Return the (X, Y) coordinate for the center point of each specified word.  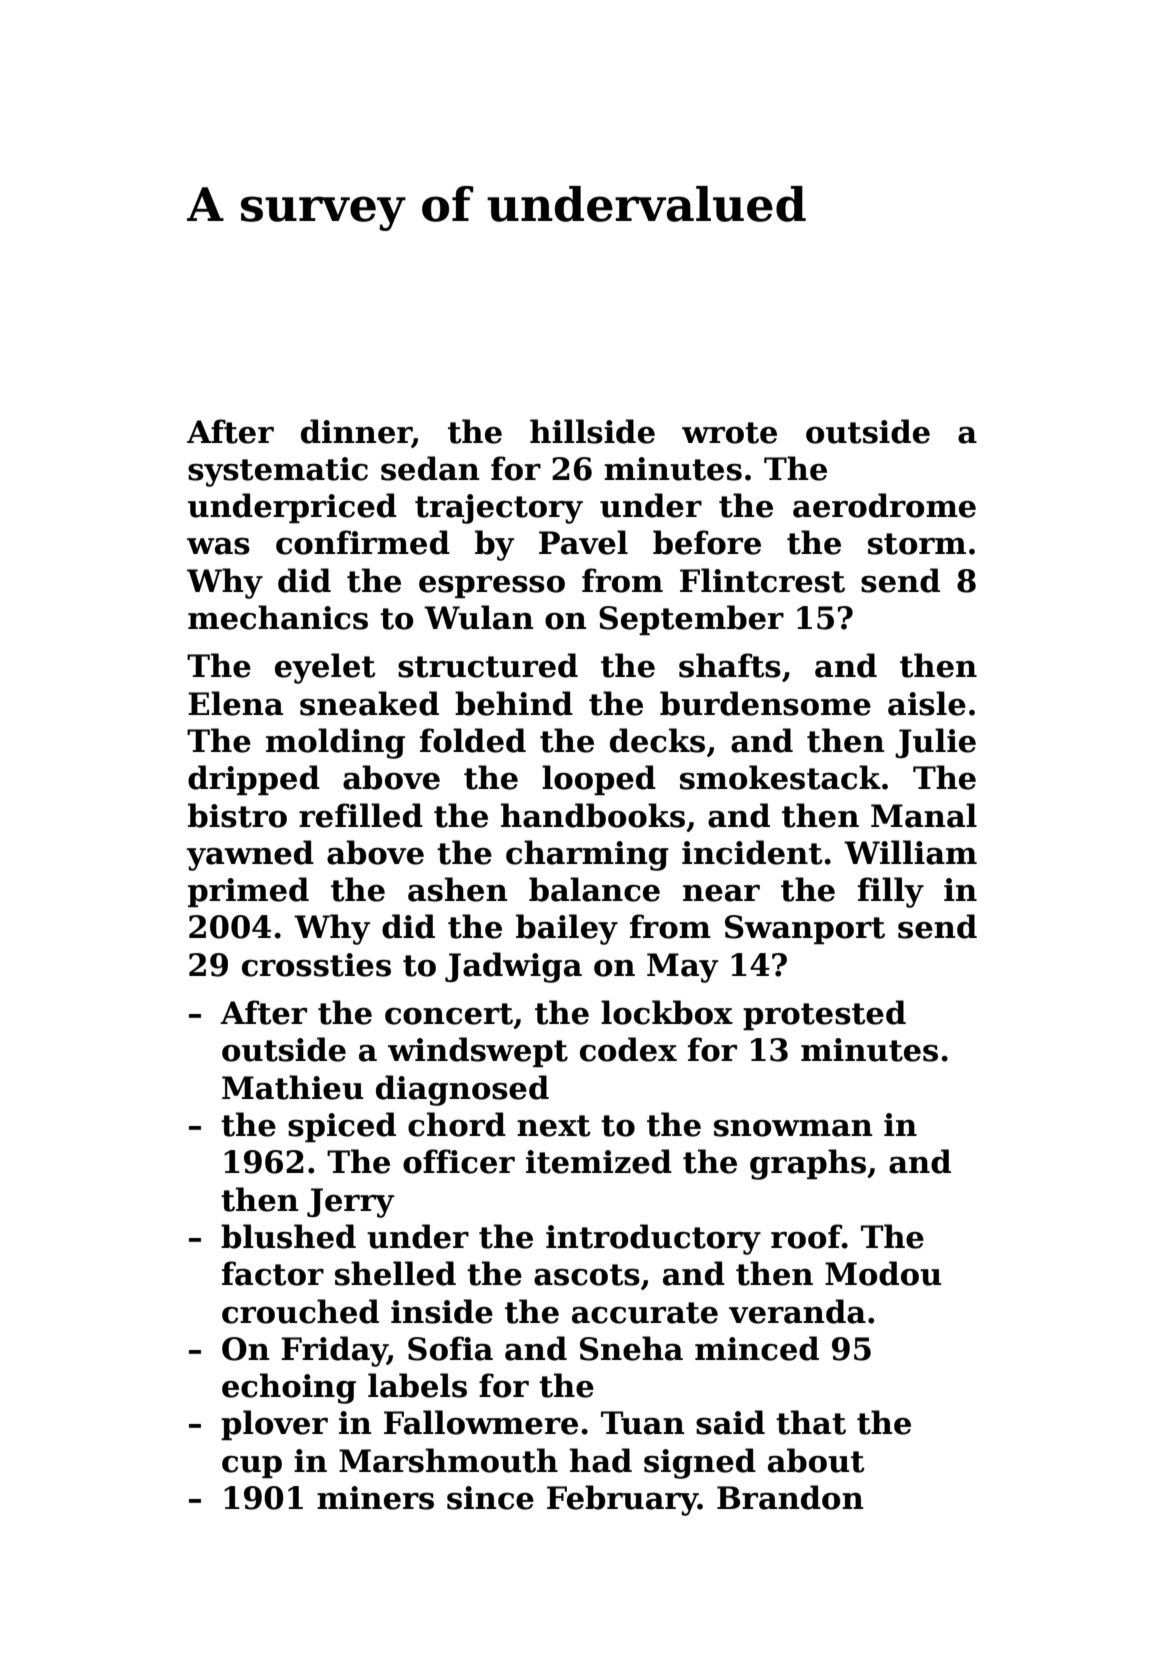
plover (274, 1425)
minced (757, 1348)
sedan (430, 468)
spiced (342, 1127)
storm (917, 544)
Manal (924, 815)
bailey (567, 929)
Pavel (583, 542)
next (554, 1126)
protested (824, 1015)
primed (248, 892)
